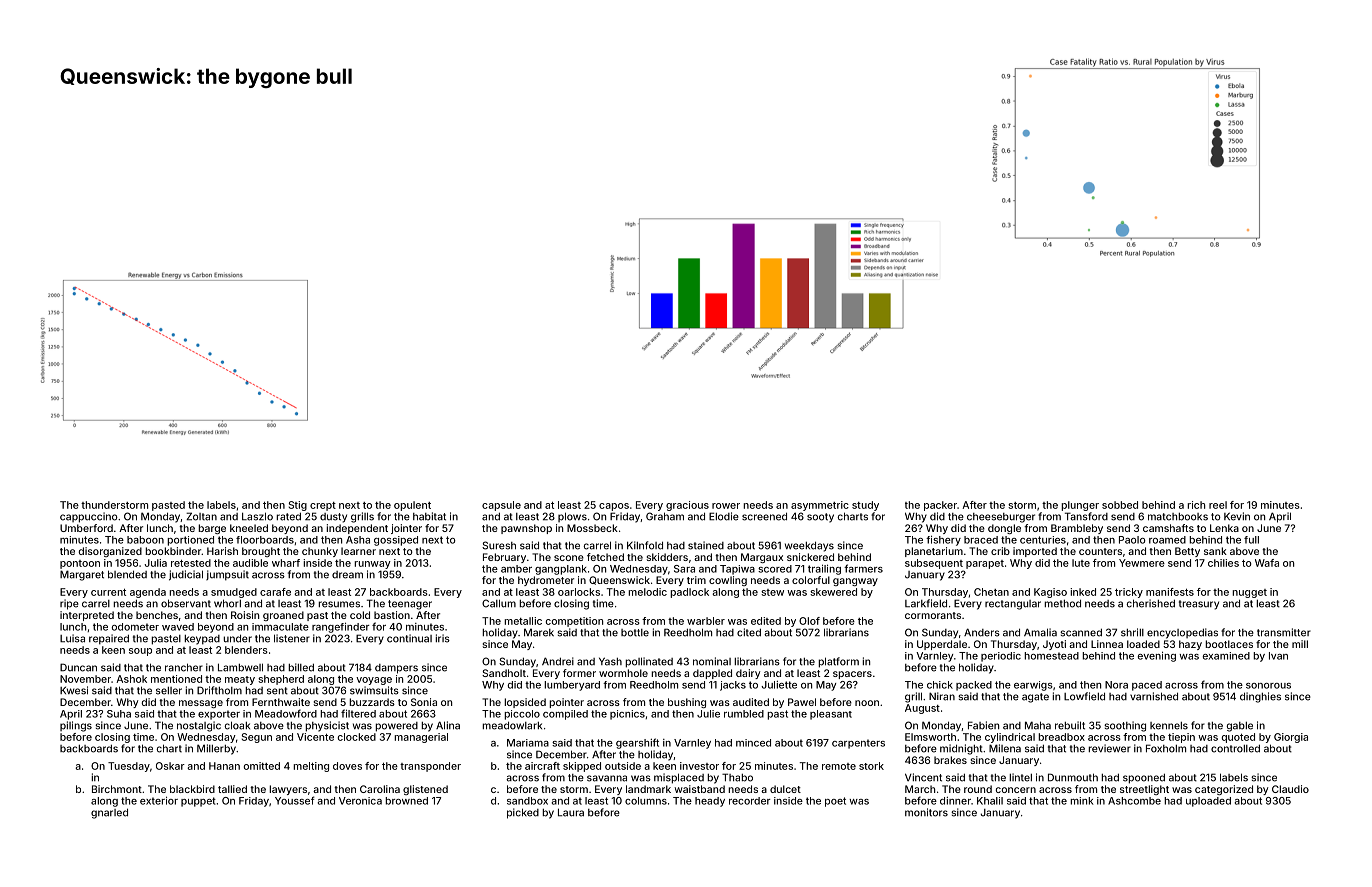  I want to click on gnarled, so click(109, 813).
